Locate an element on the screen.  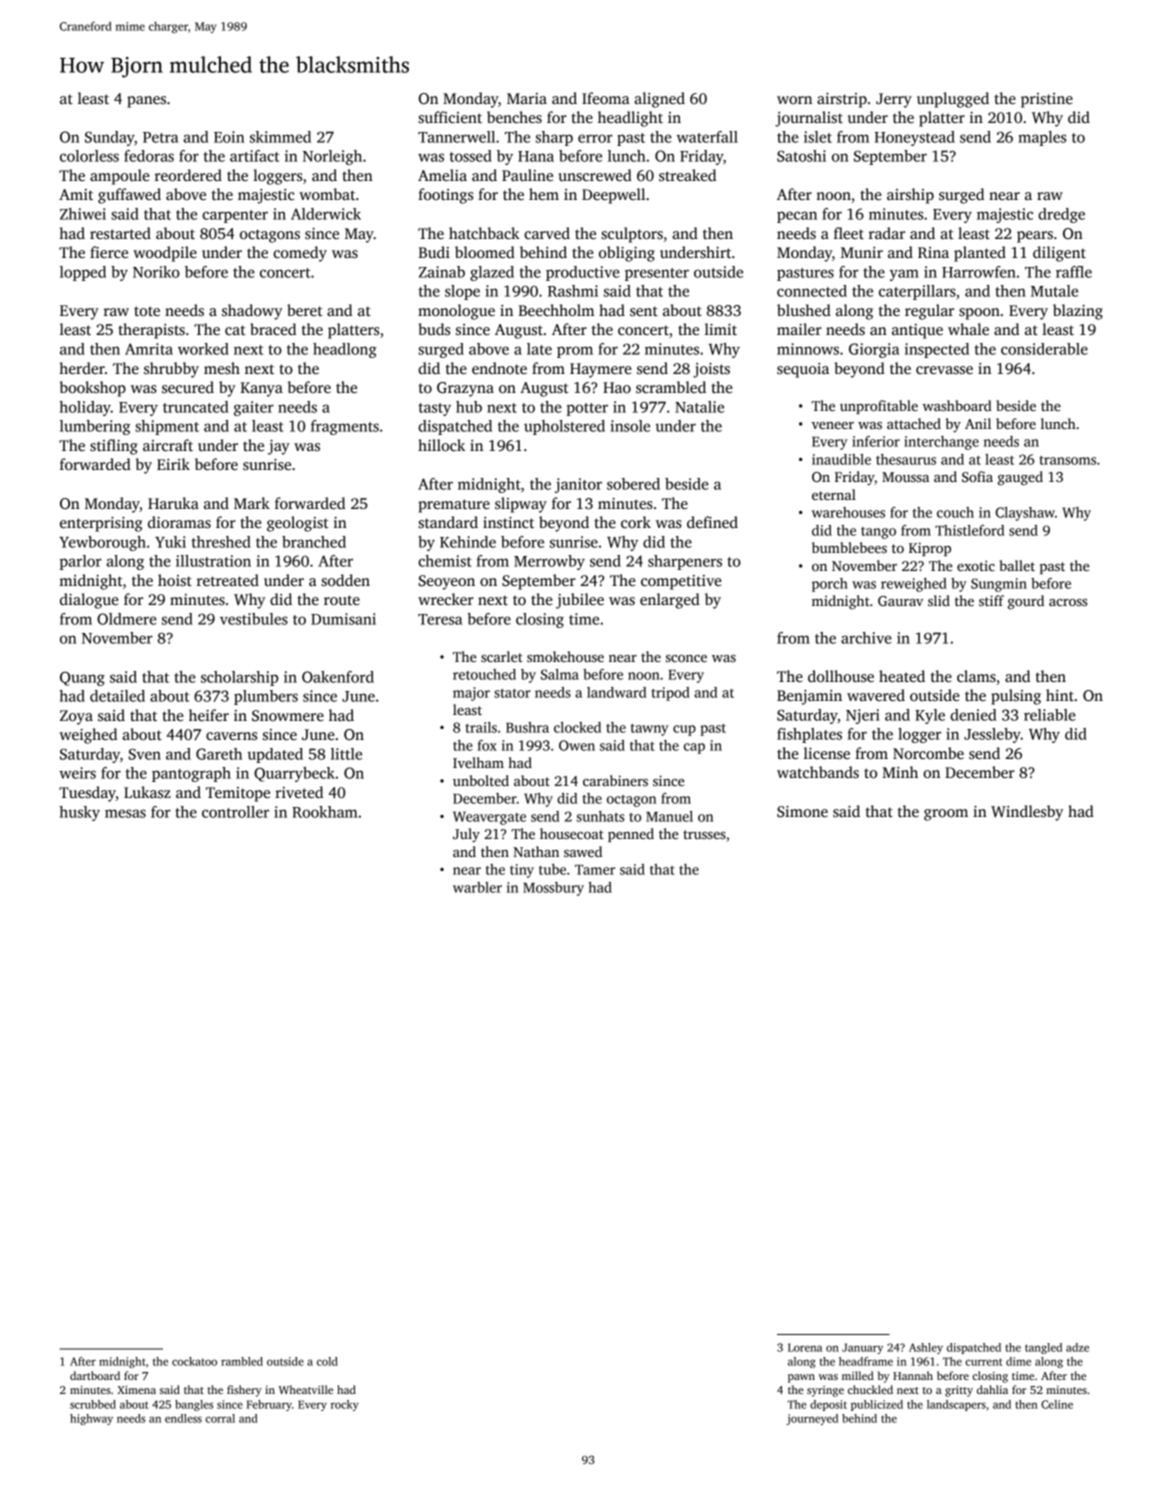
adze is located at coordinates (1077, 1347).
